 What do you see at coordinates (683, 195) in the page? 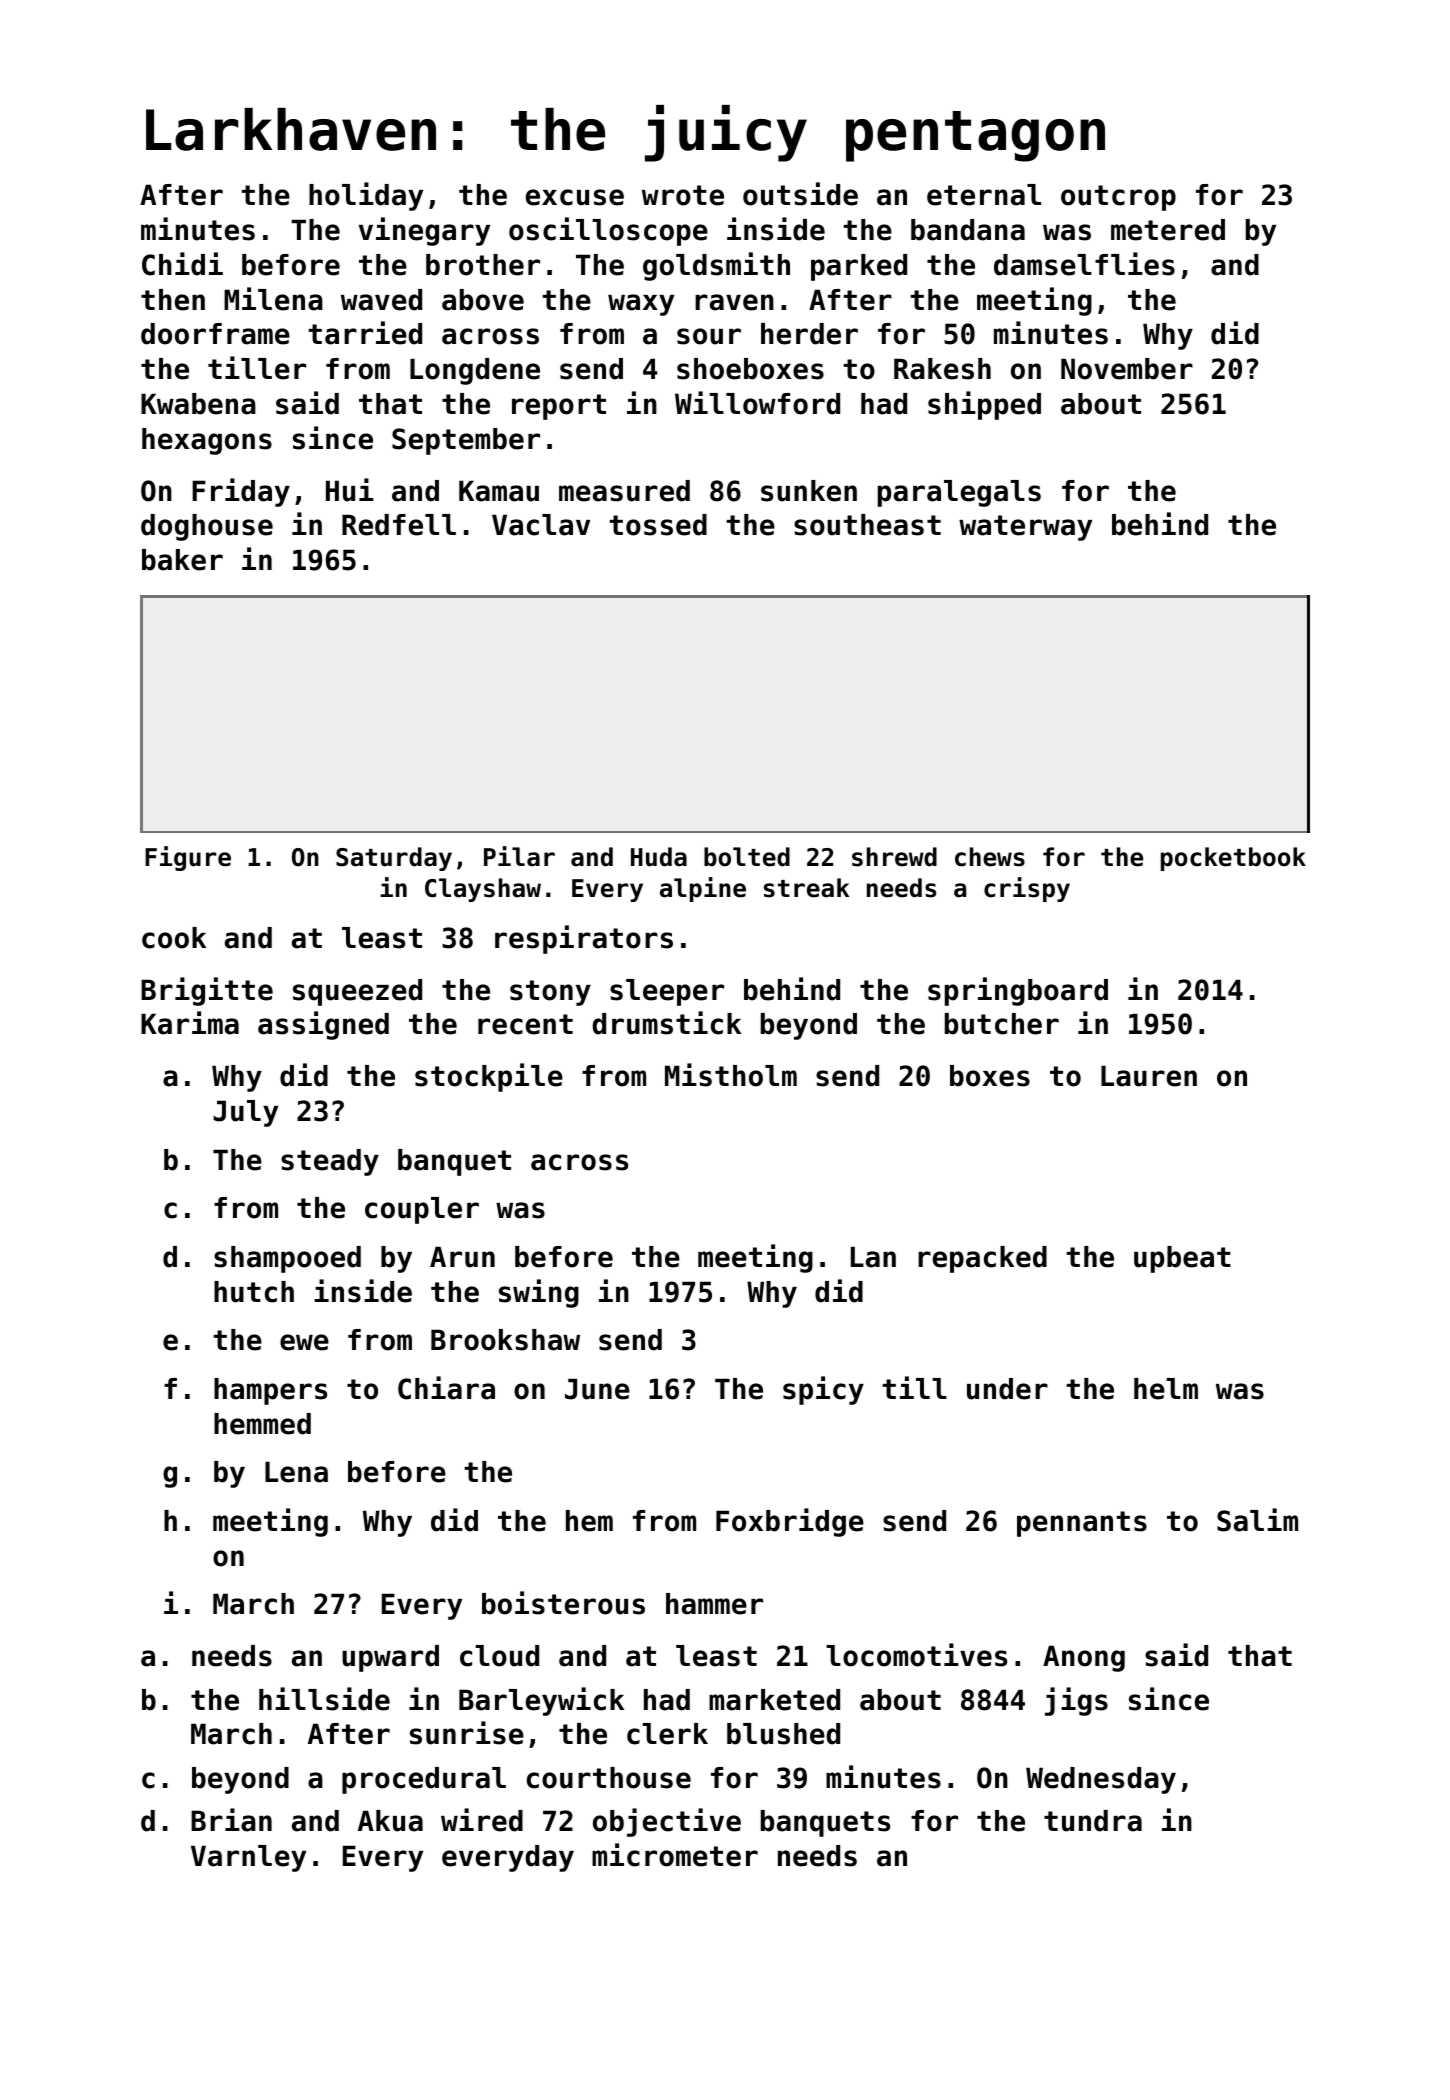
I see `wrote` at bounding box center [683, 195].
